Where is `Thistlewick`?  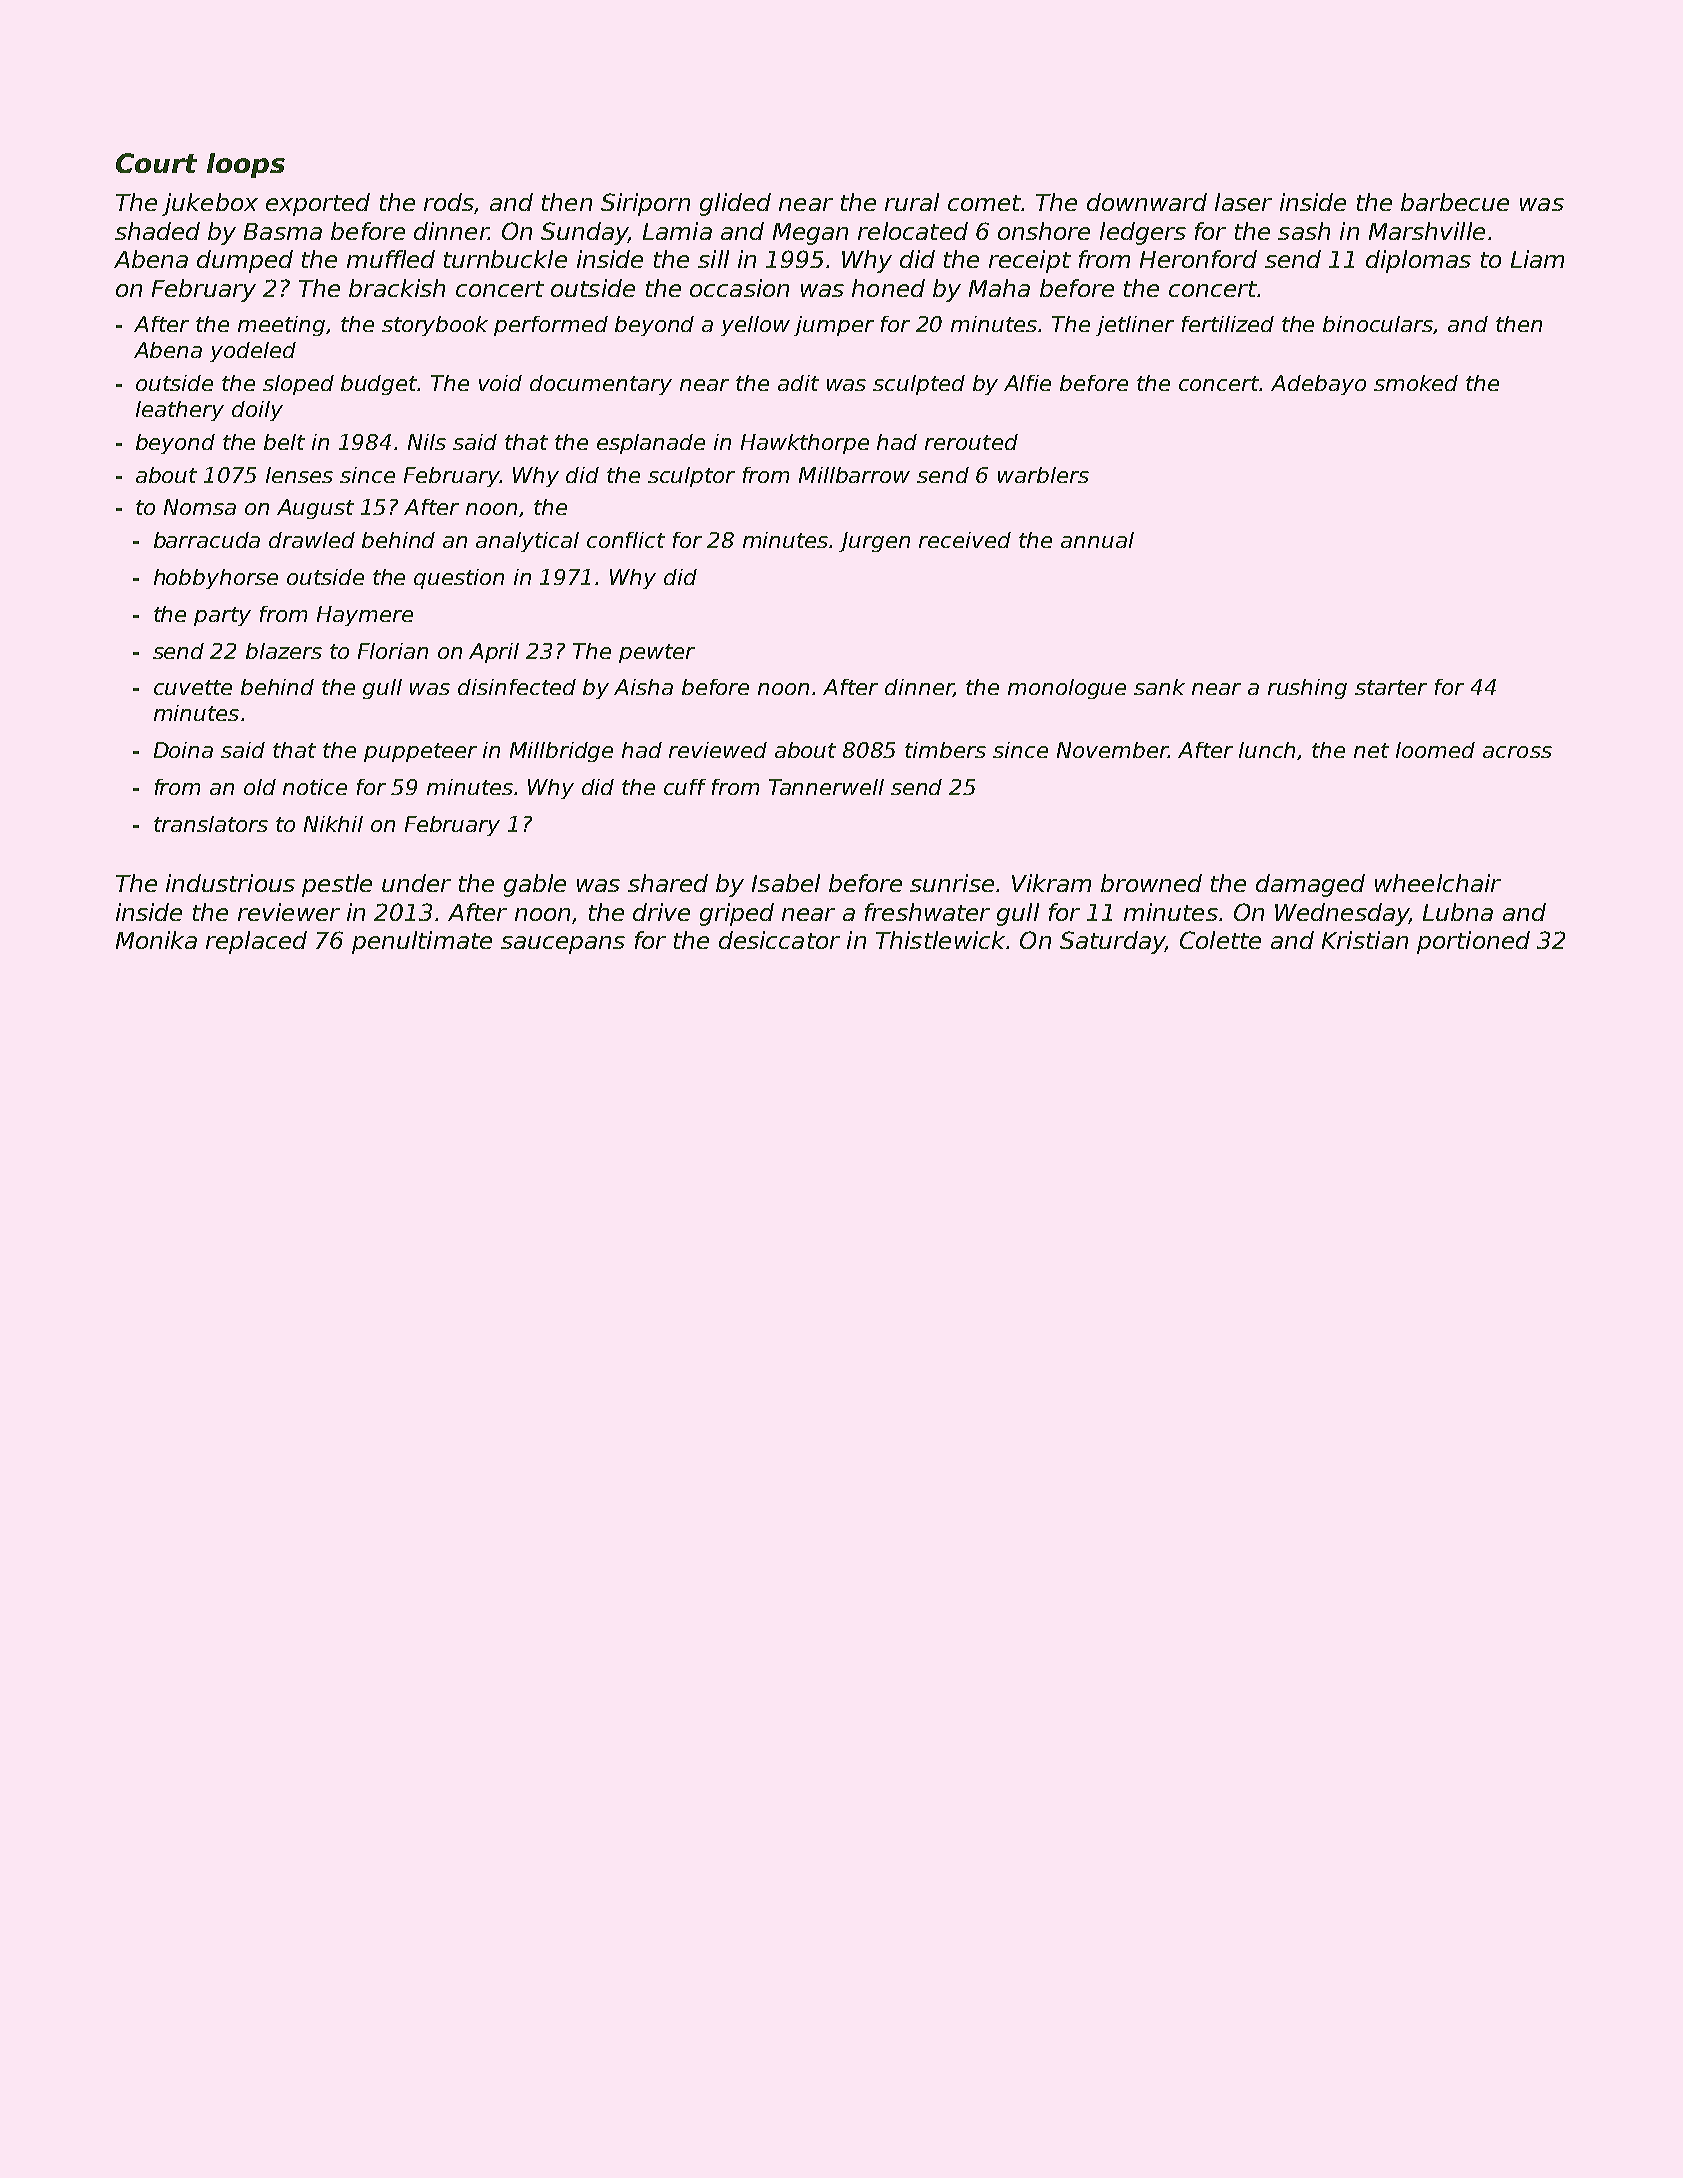
Thistlewick is located at coordinates (940, 940).
